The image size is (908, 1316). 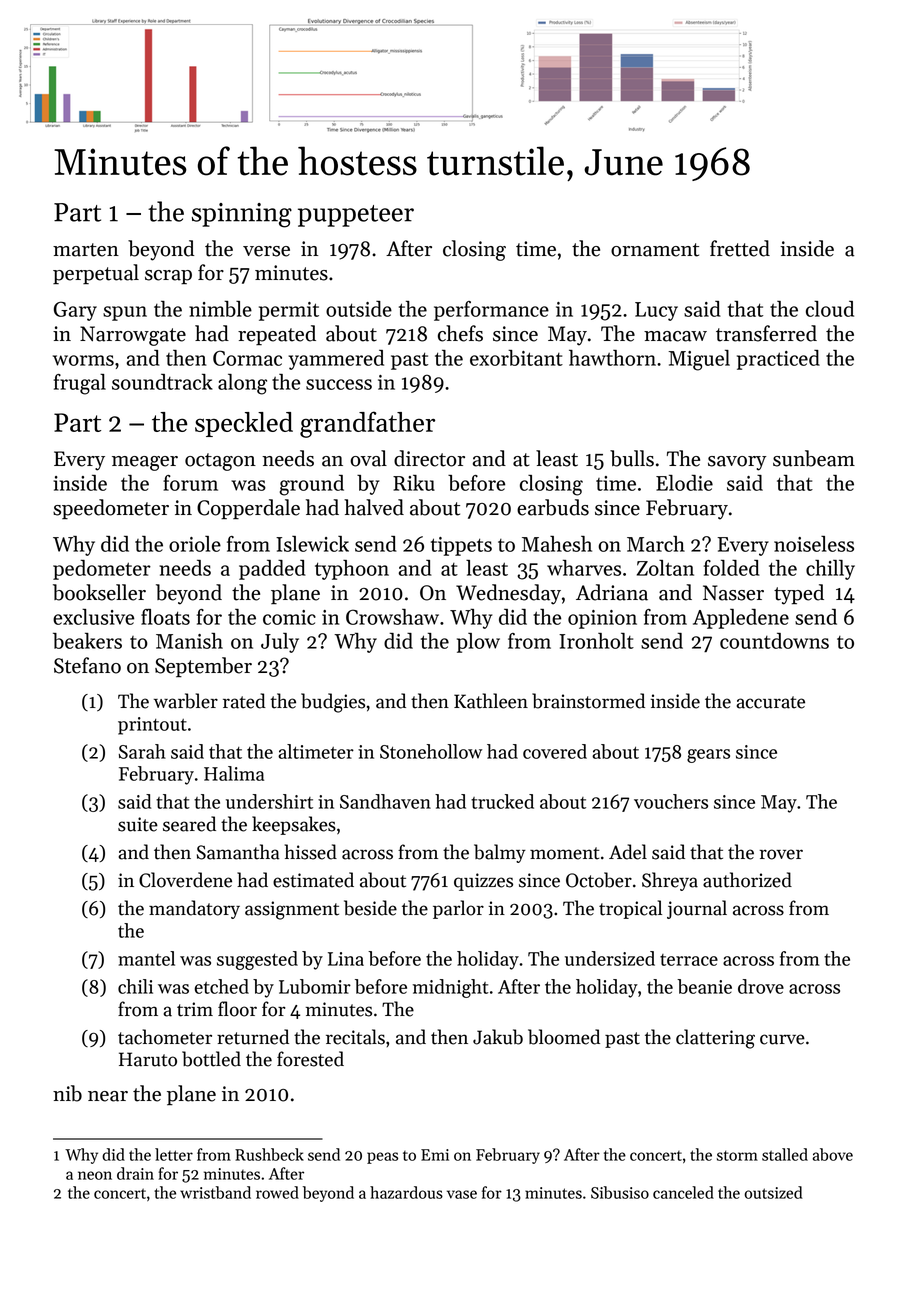 What do you see at coordinates (553, 507) in the page?
I see `earbuds` at bounding box center [553, 507].
